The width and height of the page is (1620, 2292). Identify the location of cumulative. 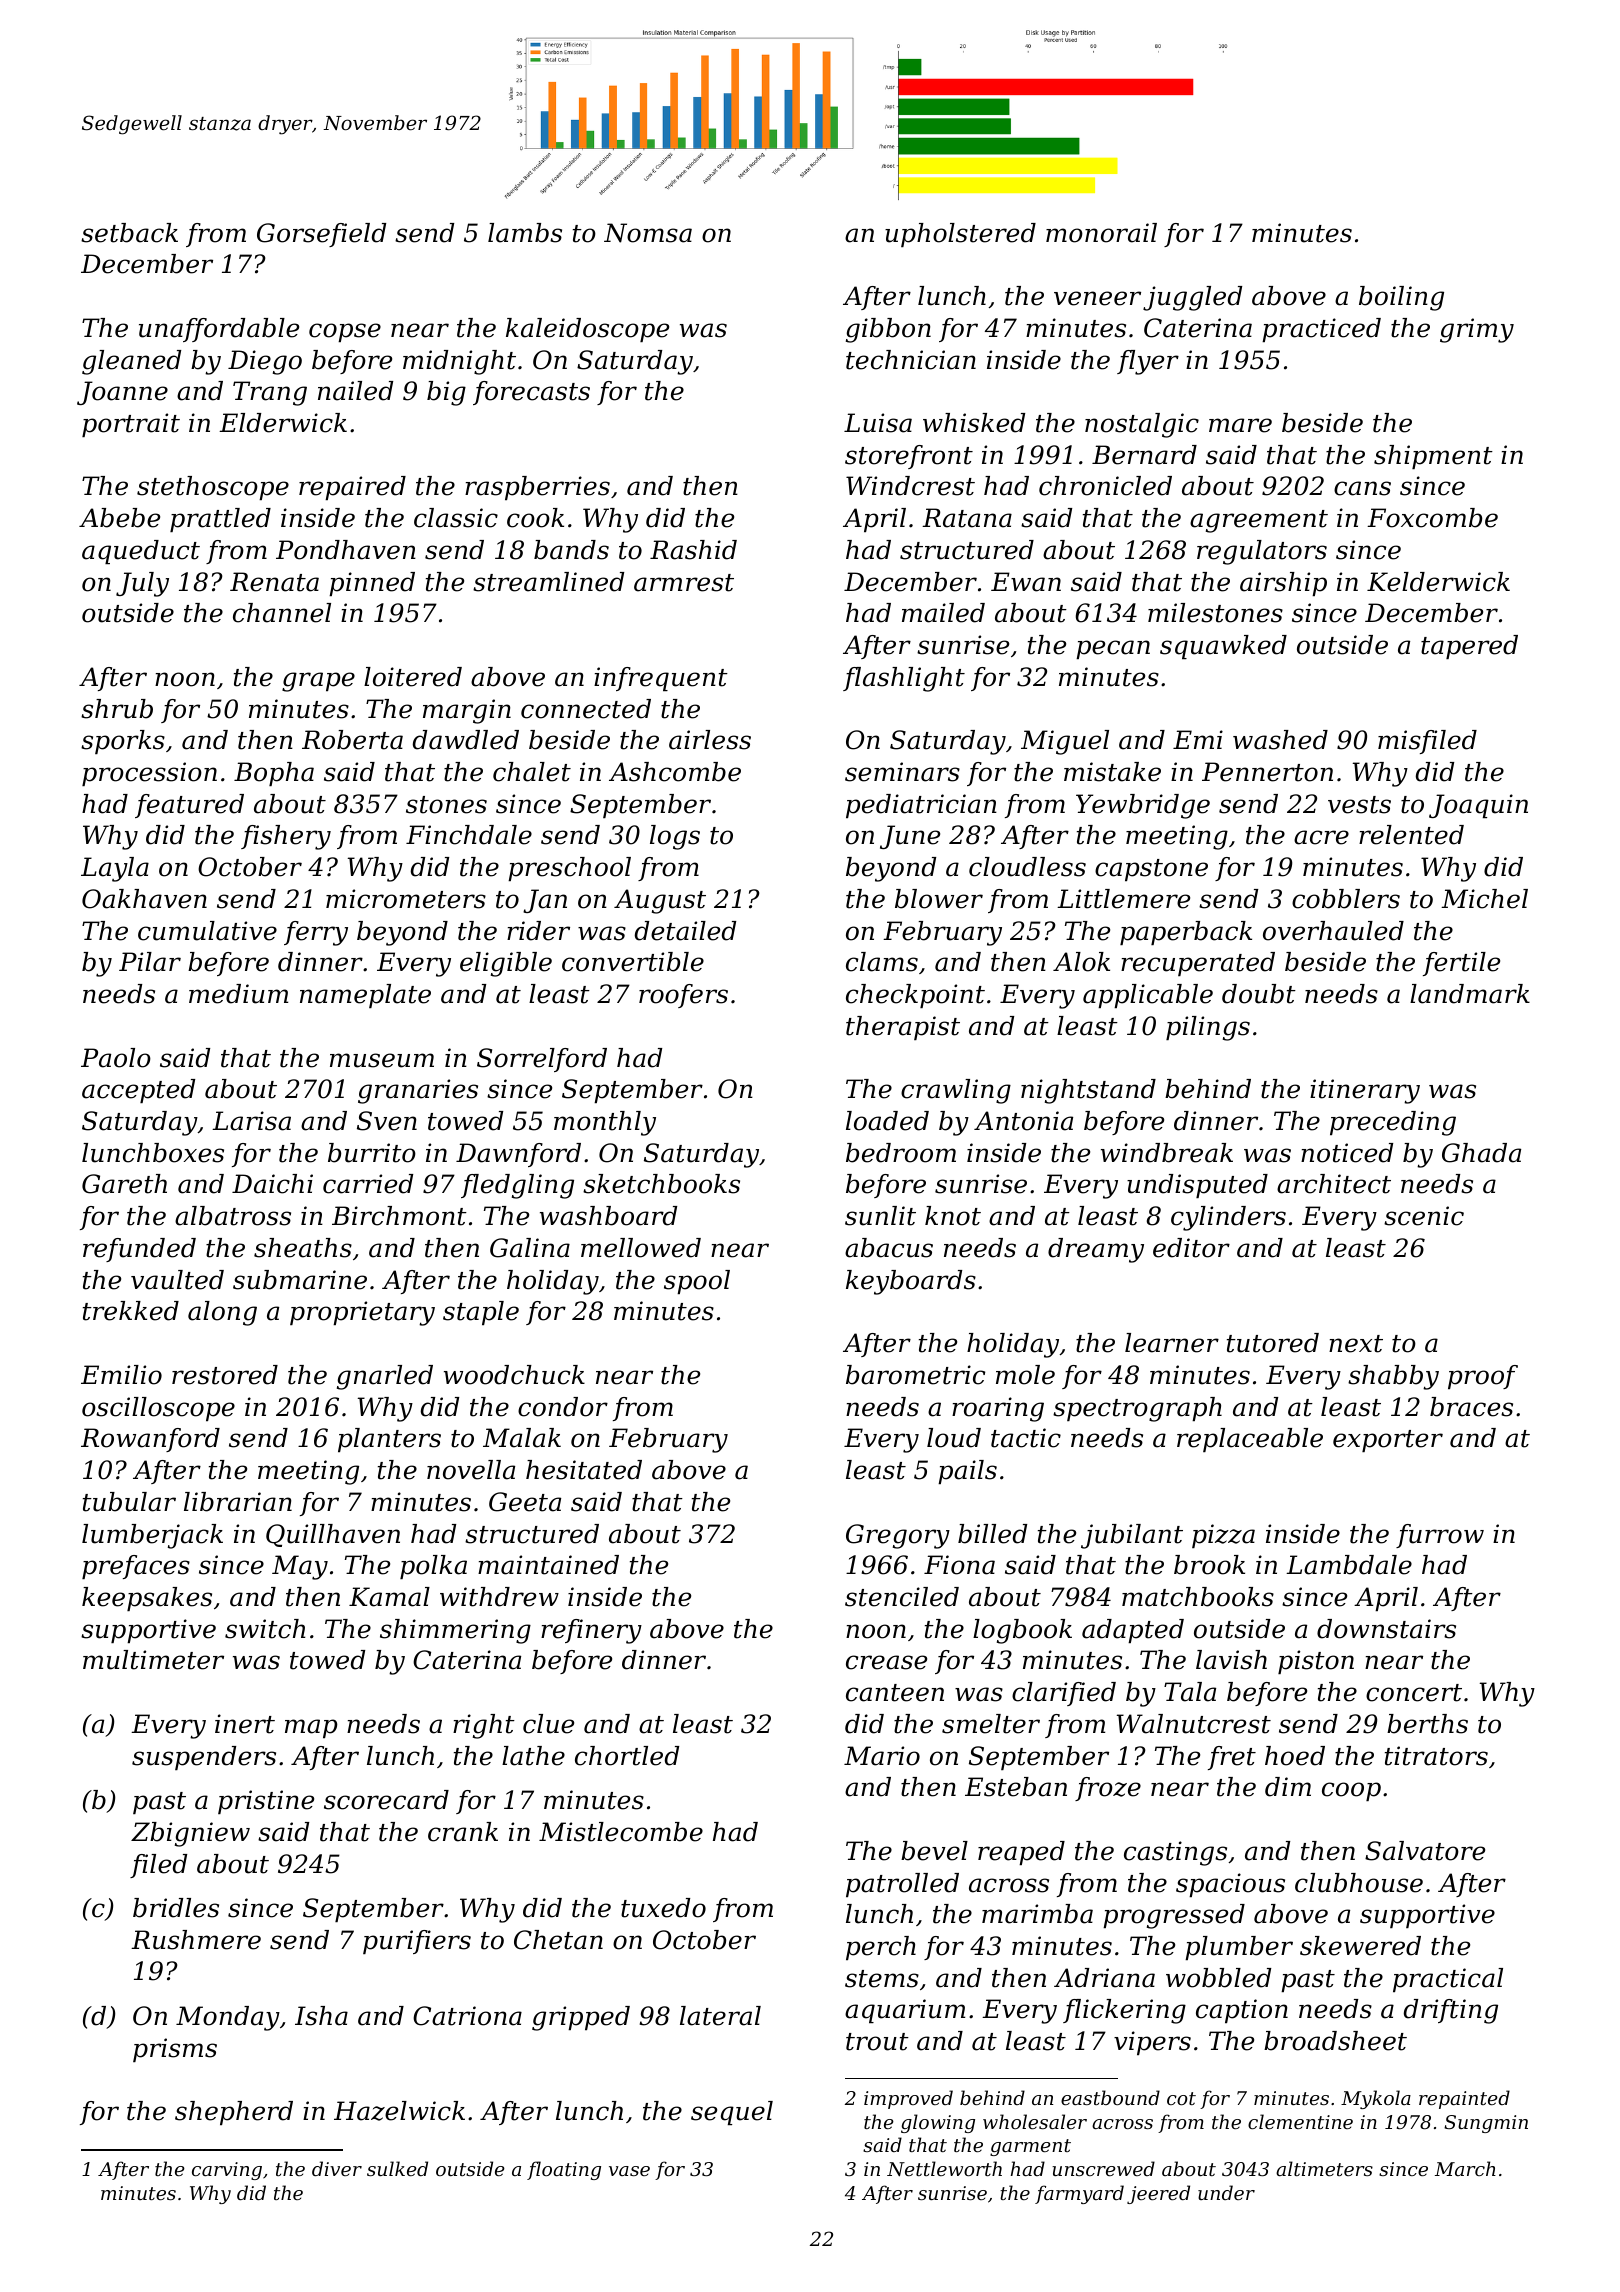
(207, 931).
